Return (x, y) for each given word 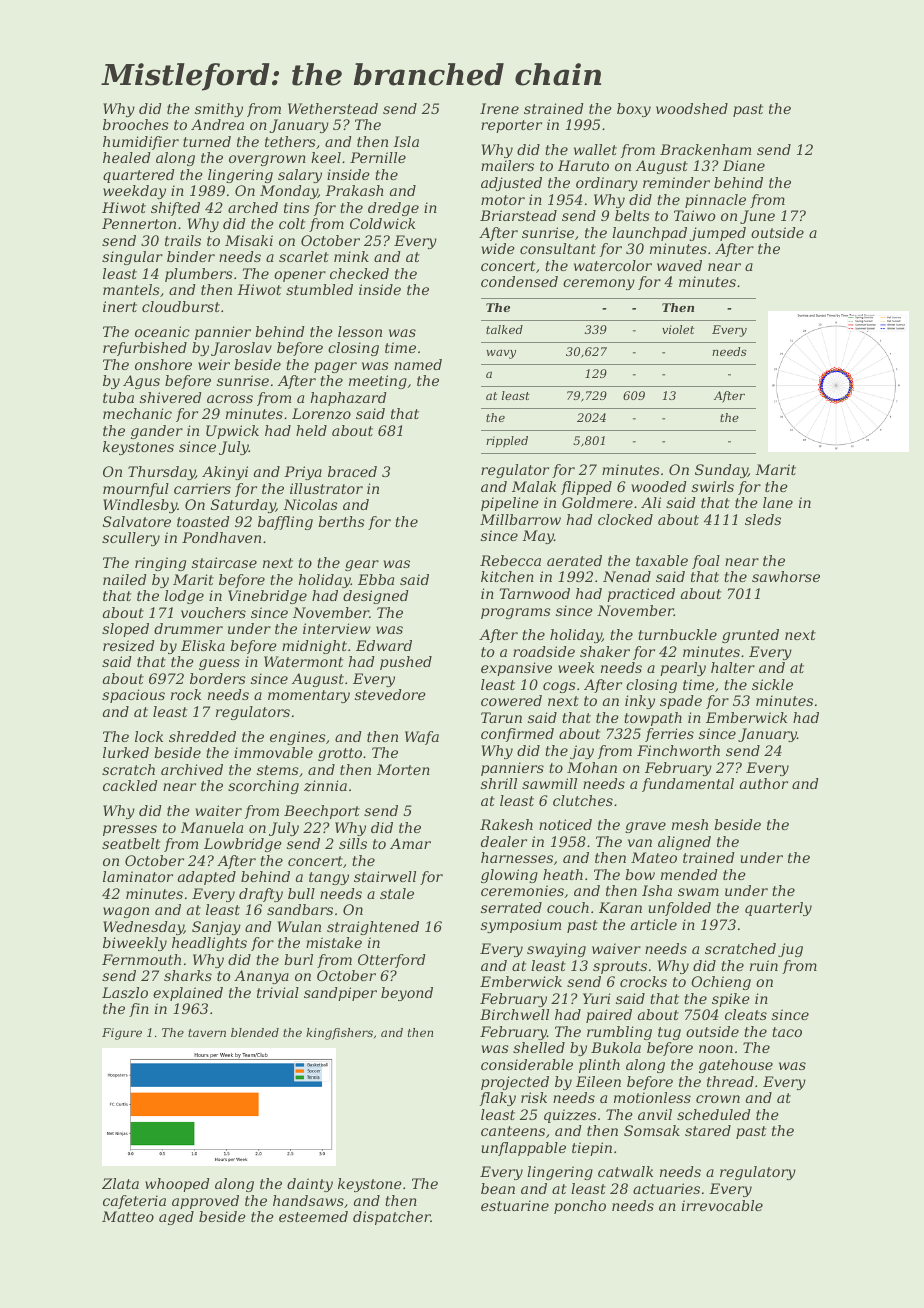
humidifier (141, 143)
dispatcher (392, 1218)
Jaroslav (241, 349)
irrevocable (722, 1205)
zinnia (325, 786)
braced (352, 471)
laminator (138, 876)
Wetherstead (333, 108)
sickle (772, 684)
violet (678, 329)
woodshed (692, 108)
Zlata (120, 1183)
